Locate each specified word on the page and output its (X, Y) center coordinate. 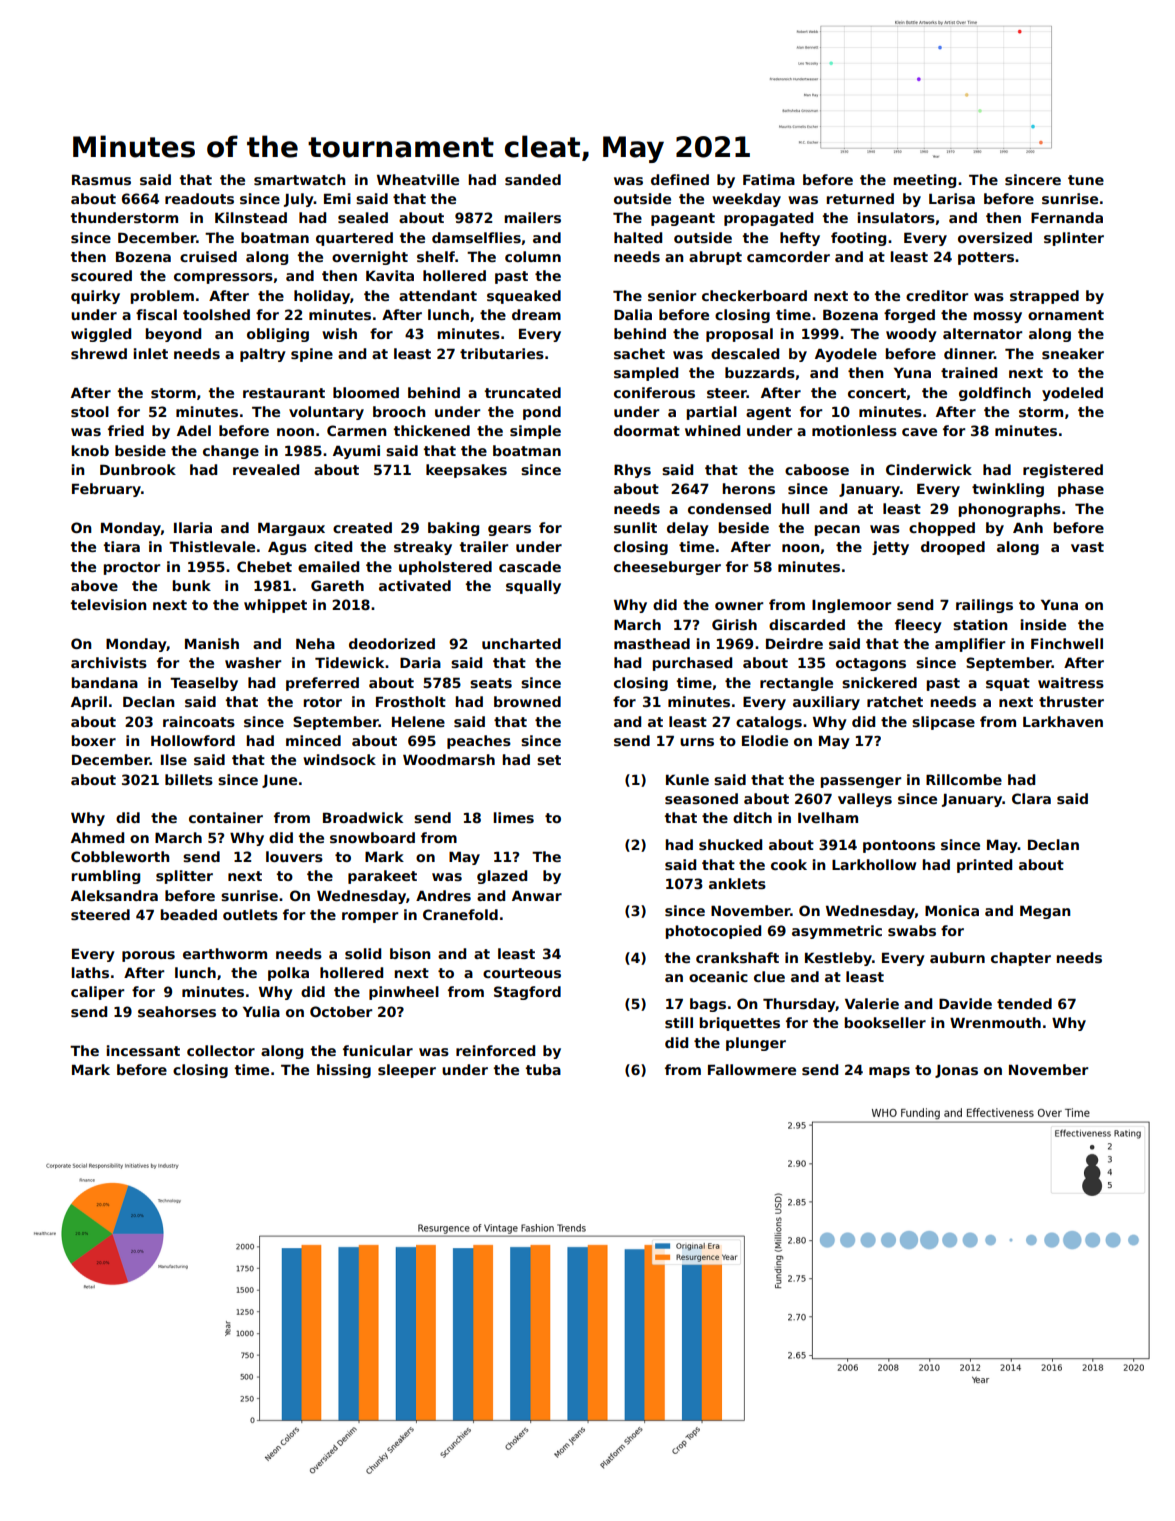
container (226, 817)
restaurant (284, 393)
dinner (969, 353)
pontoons (899, 846)
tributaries (502, 353)
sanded (533, 179)
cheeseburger (667, 568)
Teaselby (204, 684)
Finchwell (1067, 643)
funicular (378, 1050)
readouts (199, 198)
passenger (860, 782)
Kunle (687, 779)
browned (527, 701)
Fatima (769, 179)
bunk (191, 585)
